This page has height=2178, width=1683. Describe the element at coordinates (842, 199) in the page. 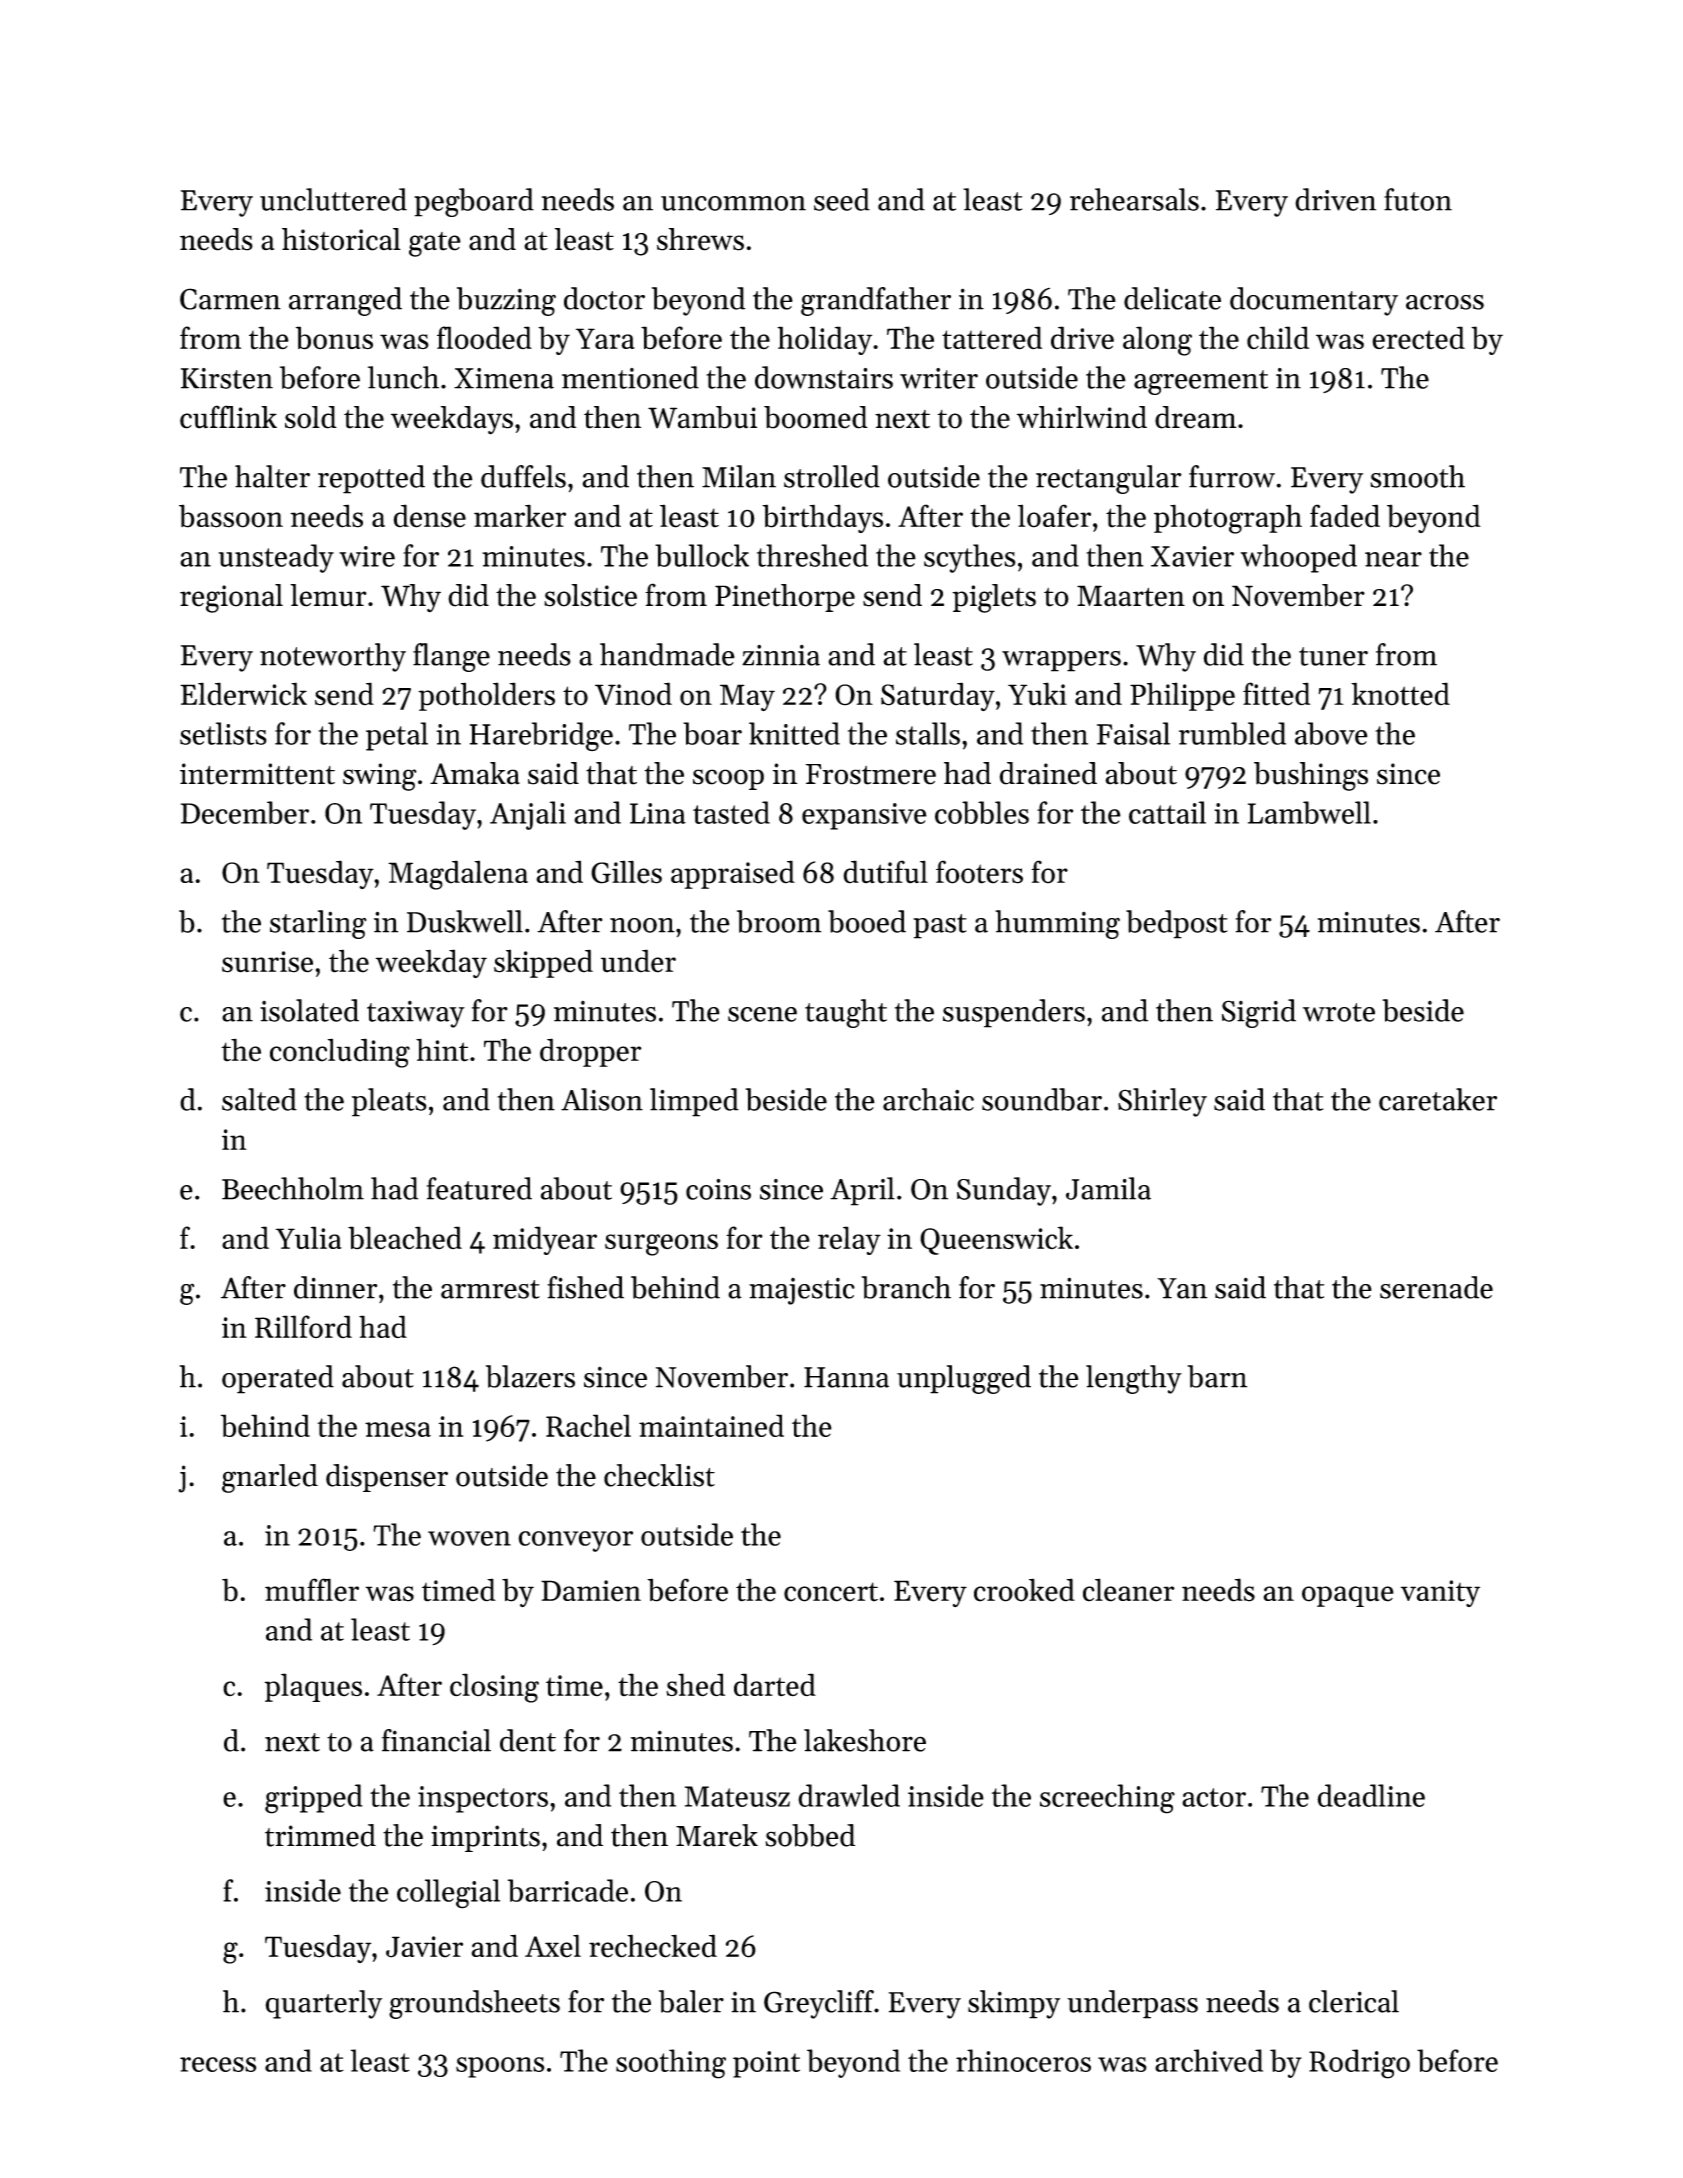

I see `seed` at that location.
